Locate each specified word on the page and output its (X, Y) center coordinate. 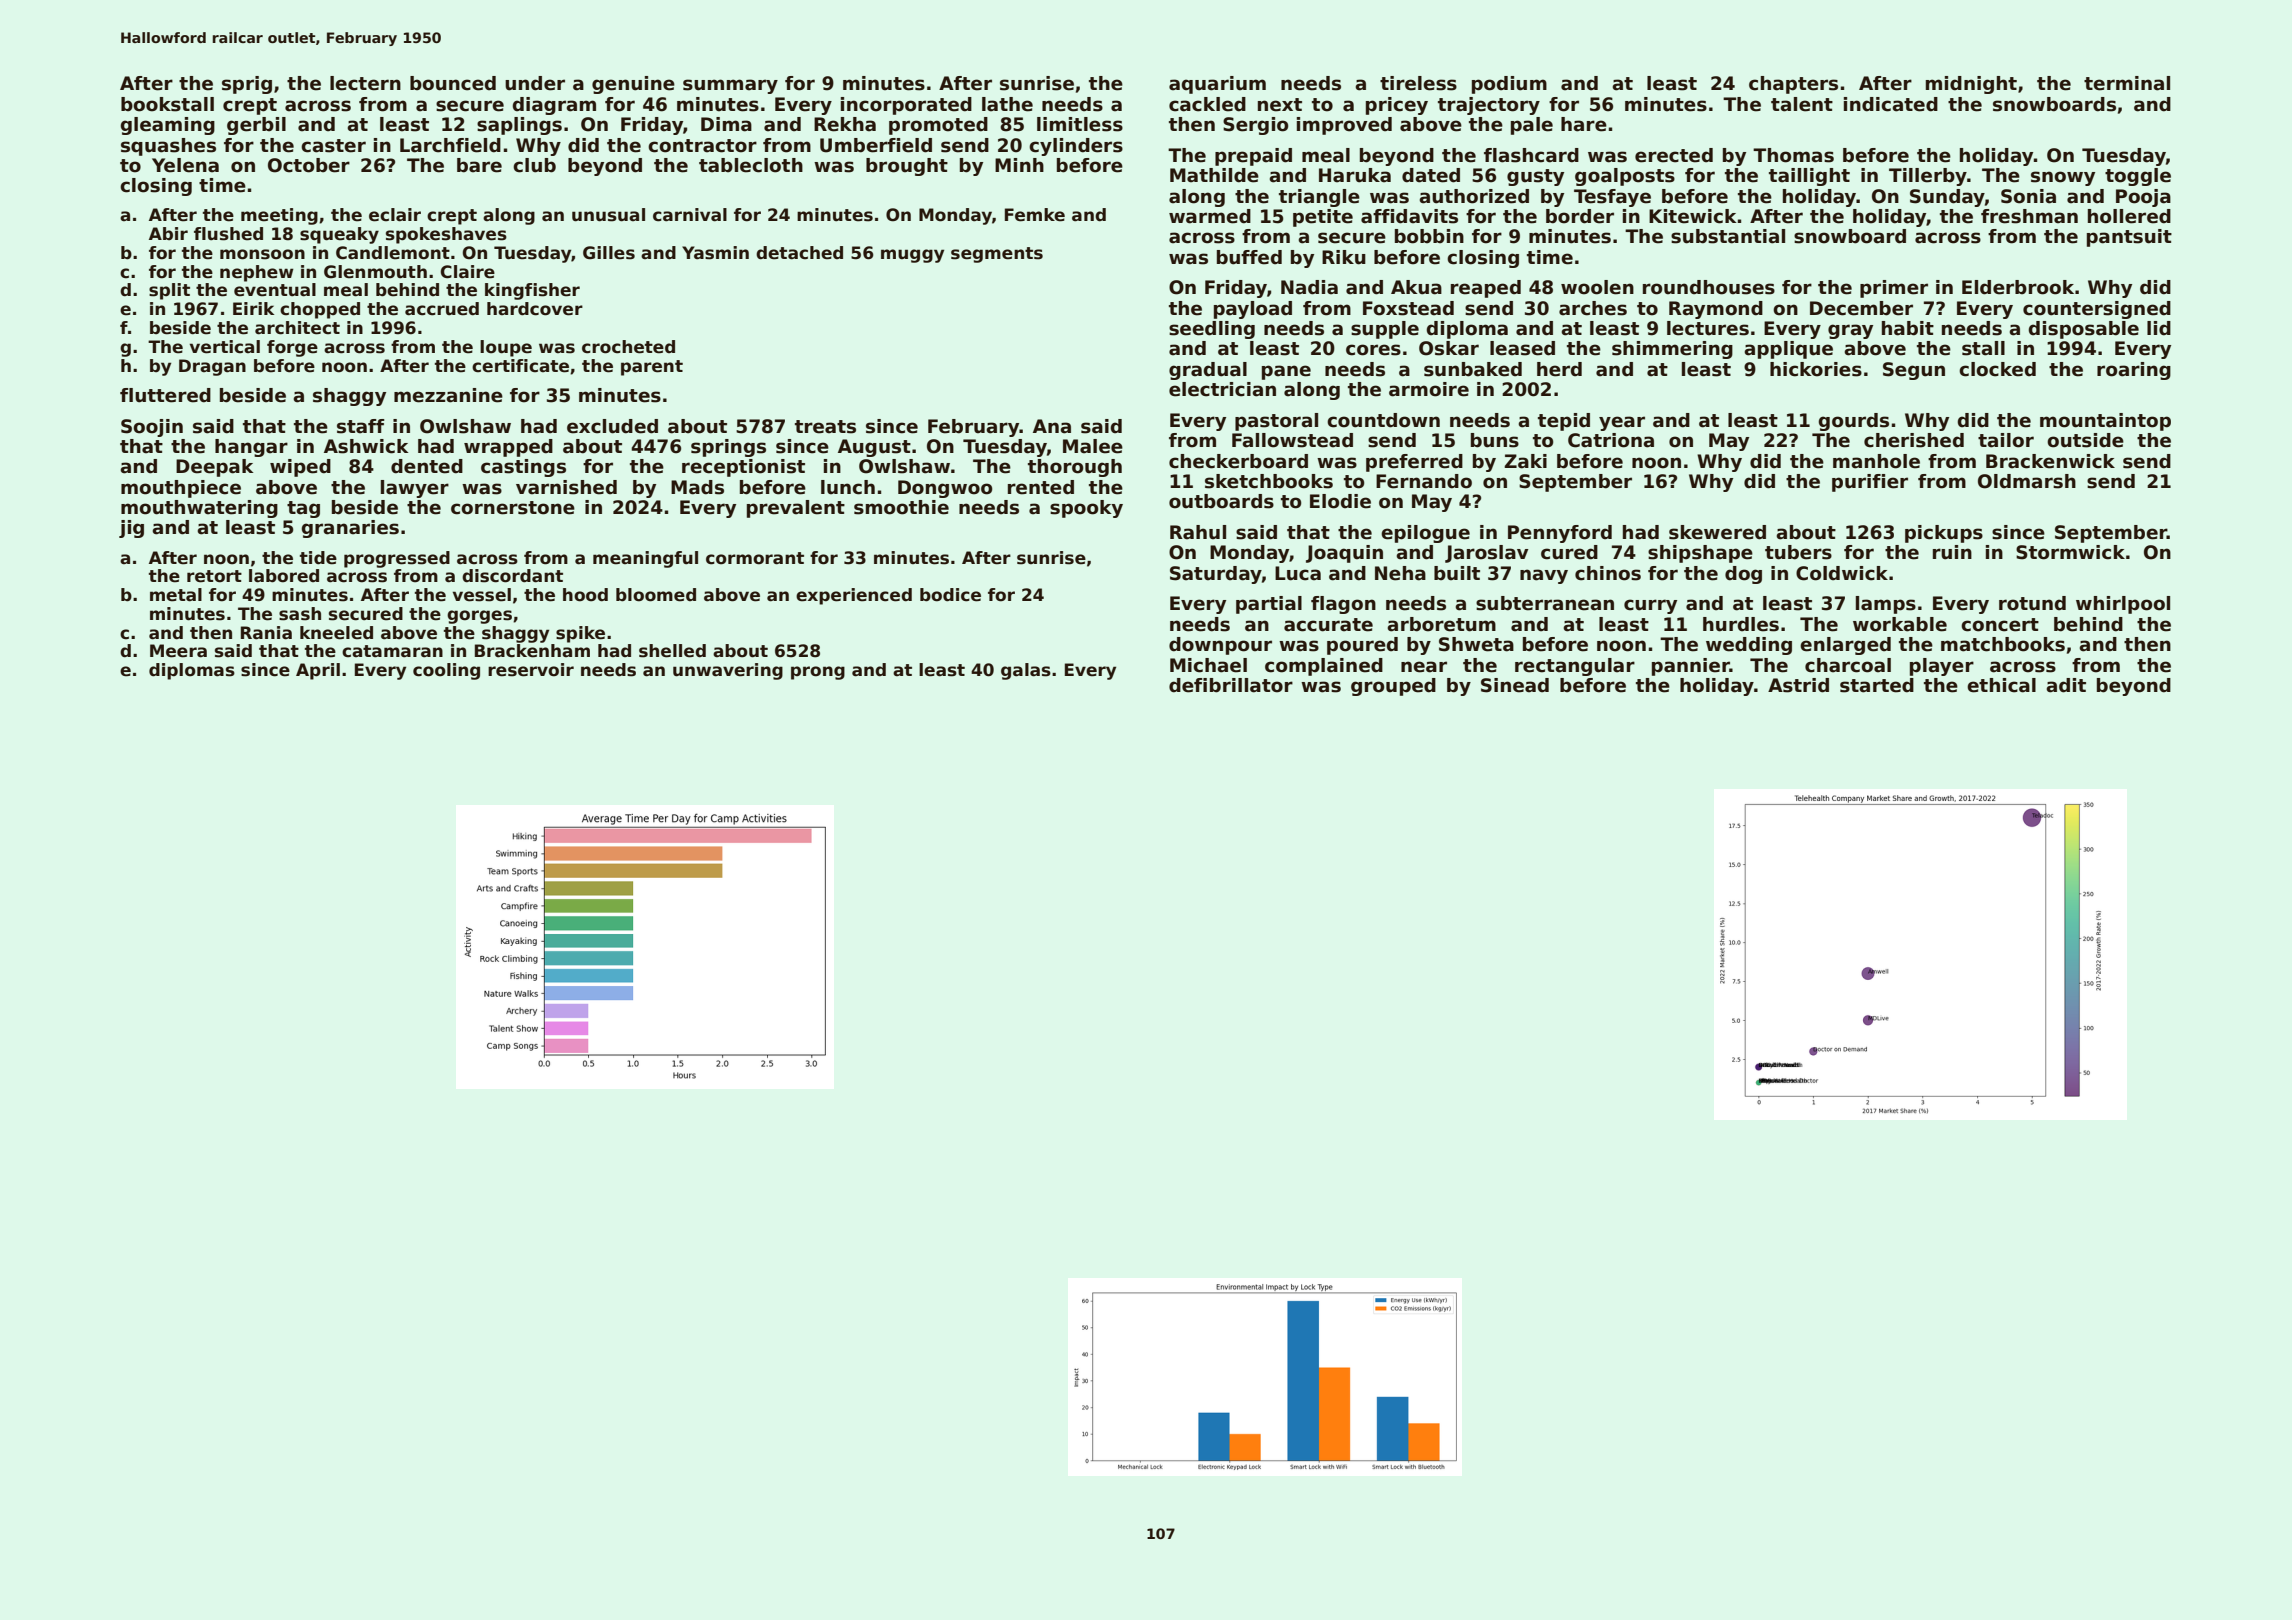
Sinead (1515, 685)
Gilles (609, 253)
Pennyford (1560, 534)
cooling (446, 671)
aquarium (1217, 85)
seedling (1212, 330)
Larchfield (450, 145)
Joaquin (1344, 554)
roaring (2134, 371)
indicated (1891, 104)
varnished (566, 487)
